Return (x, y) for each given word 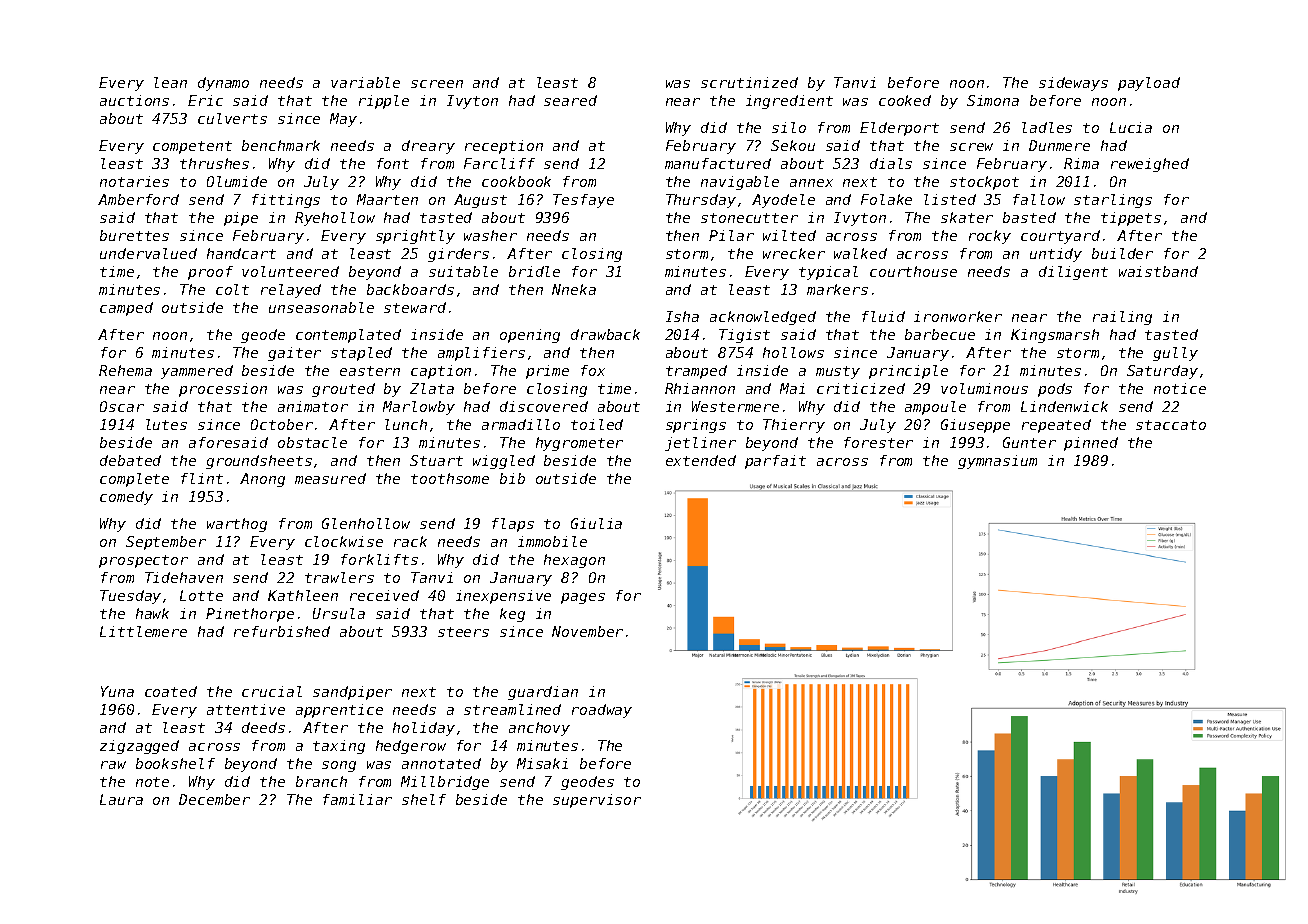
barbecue (940, 334)
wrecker (794, 253)
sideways (1073, 84)
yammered (197, 372)
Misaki (542, 763)
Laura (121, 799)
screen (437, 84)
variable (365, 82)
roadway (602, 711)
